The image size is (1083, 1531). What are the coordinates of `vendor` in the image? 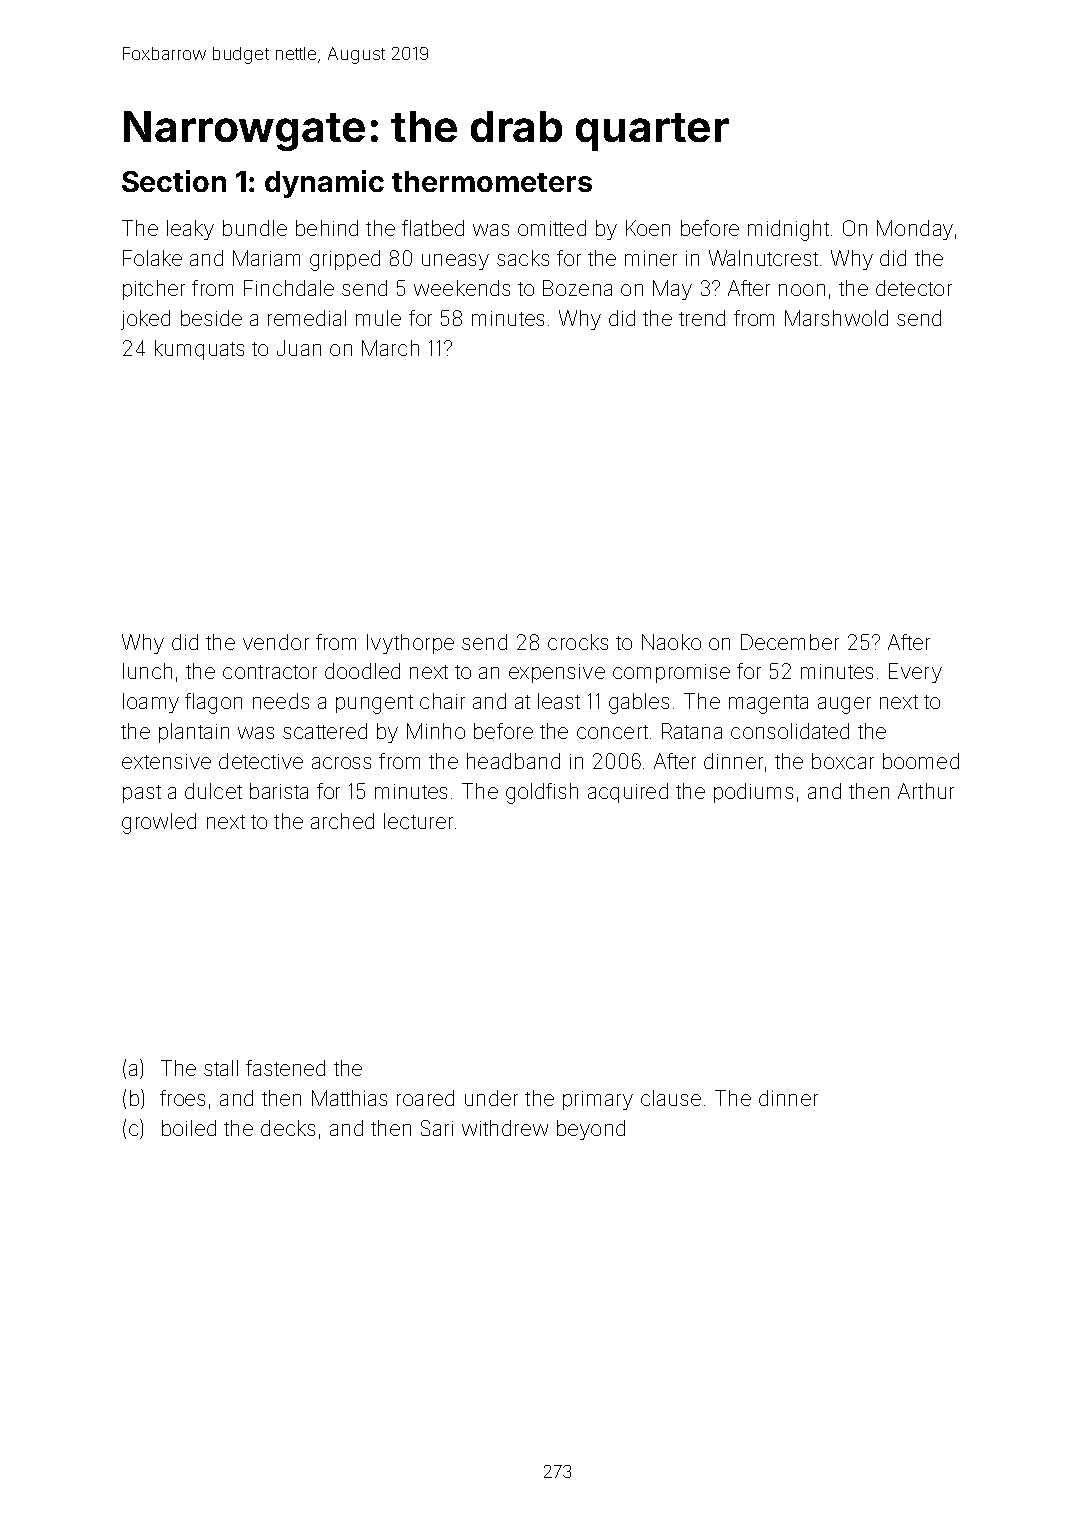 It's located at (276, 642).
